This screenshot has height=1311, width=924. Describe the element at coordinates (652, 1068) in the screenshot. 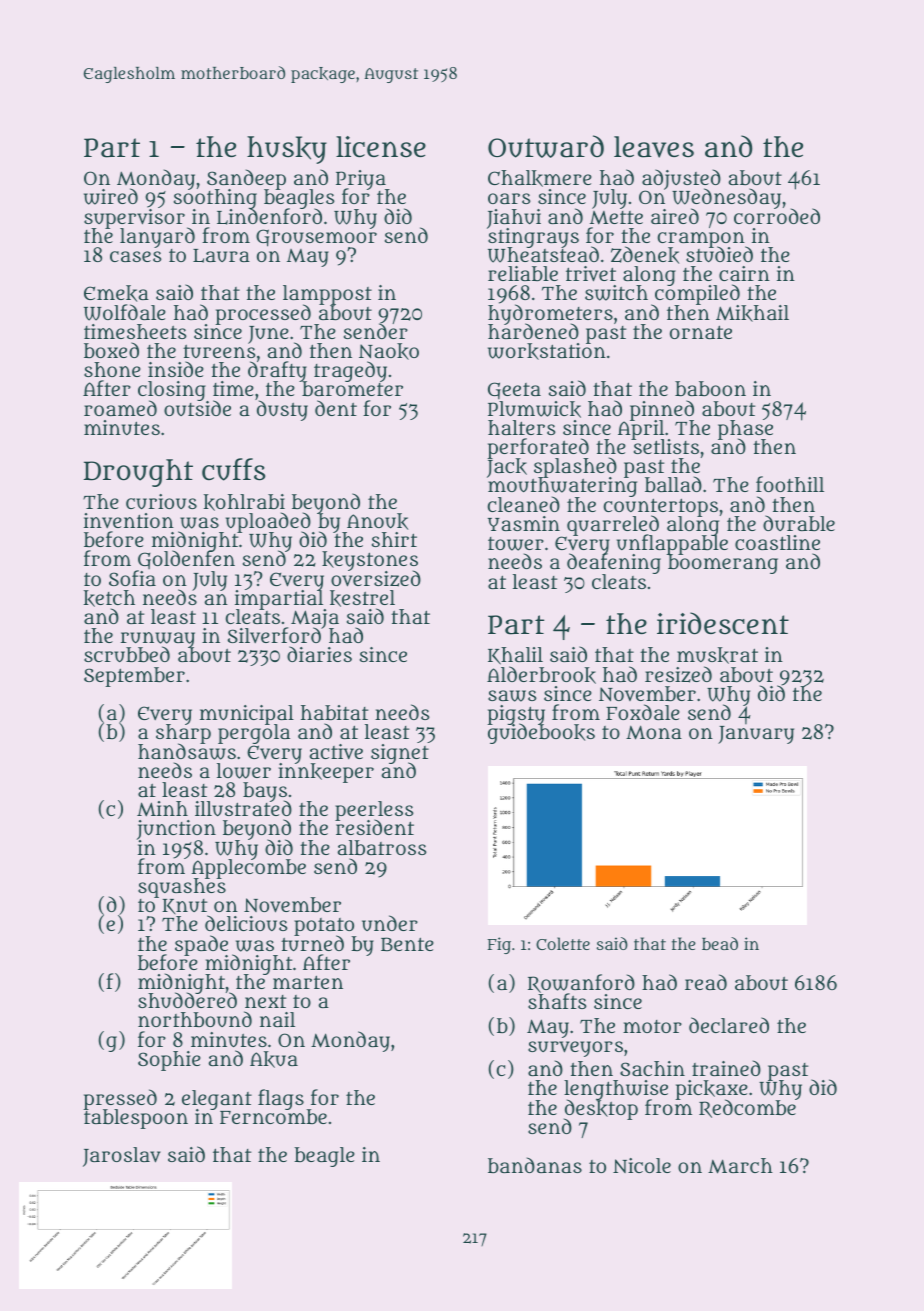

I see `Sachin` at that location.
